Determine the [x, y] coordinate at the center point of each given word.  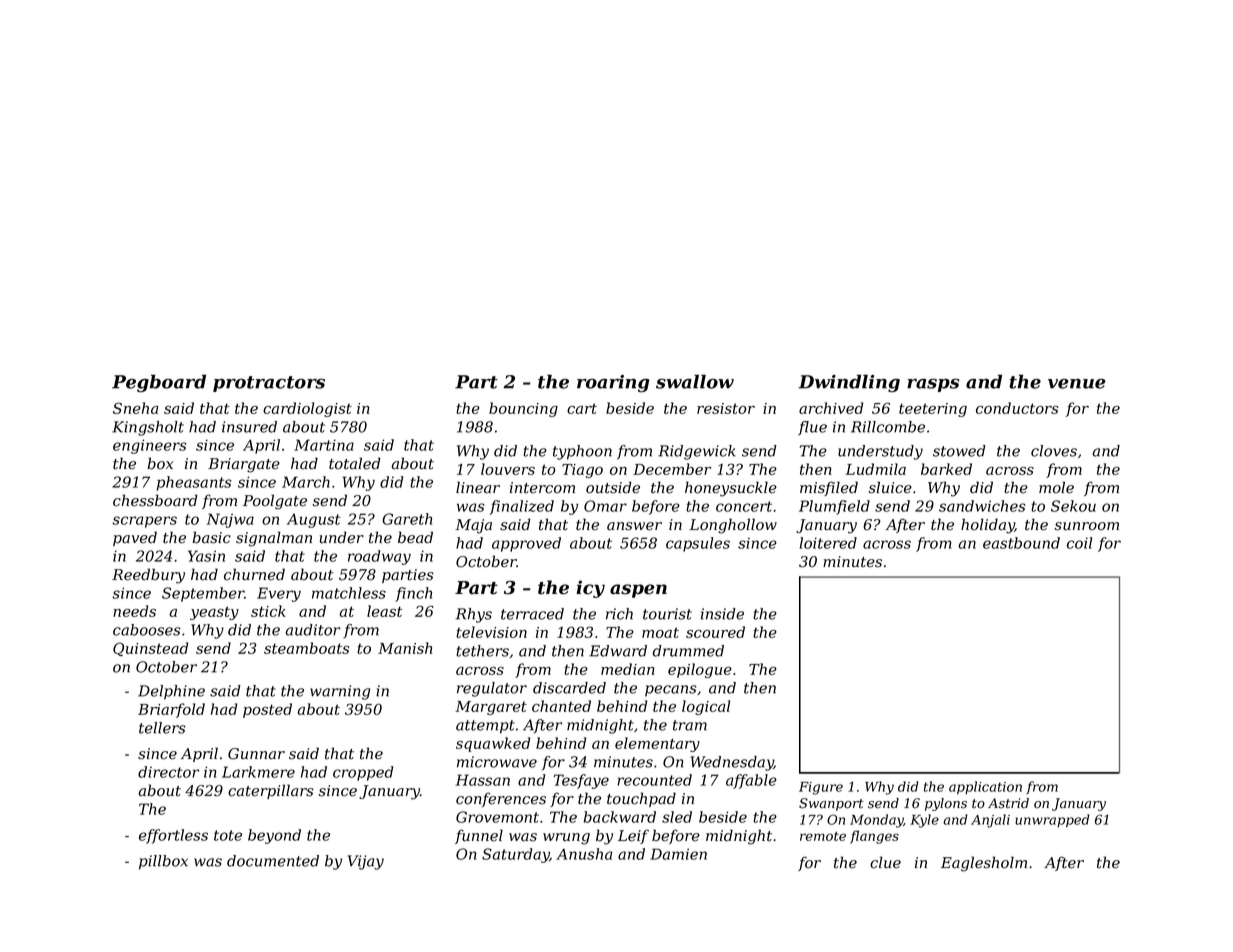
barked [946, 469]
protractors [269, 384]
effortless [173, 836]
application [985, 787]
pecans [671, 691]
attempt [485, 727]
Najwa [230, 520]
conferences [501, 799]
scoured [715, 632]
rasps [933, 385]
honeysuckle [731, 489]
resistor [726, 408]
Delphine [171, 692]
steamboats [306, 648]
